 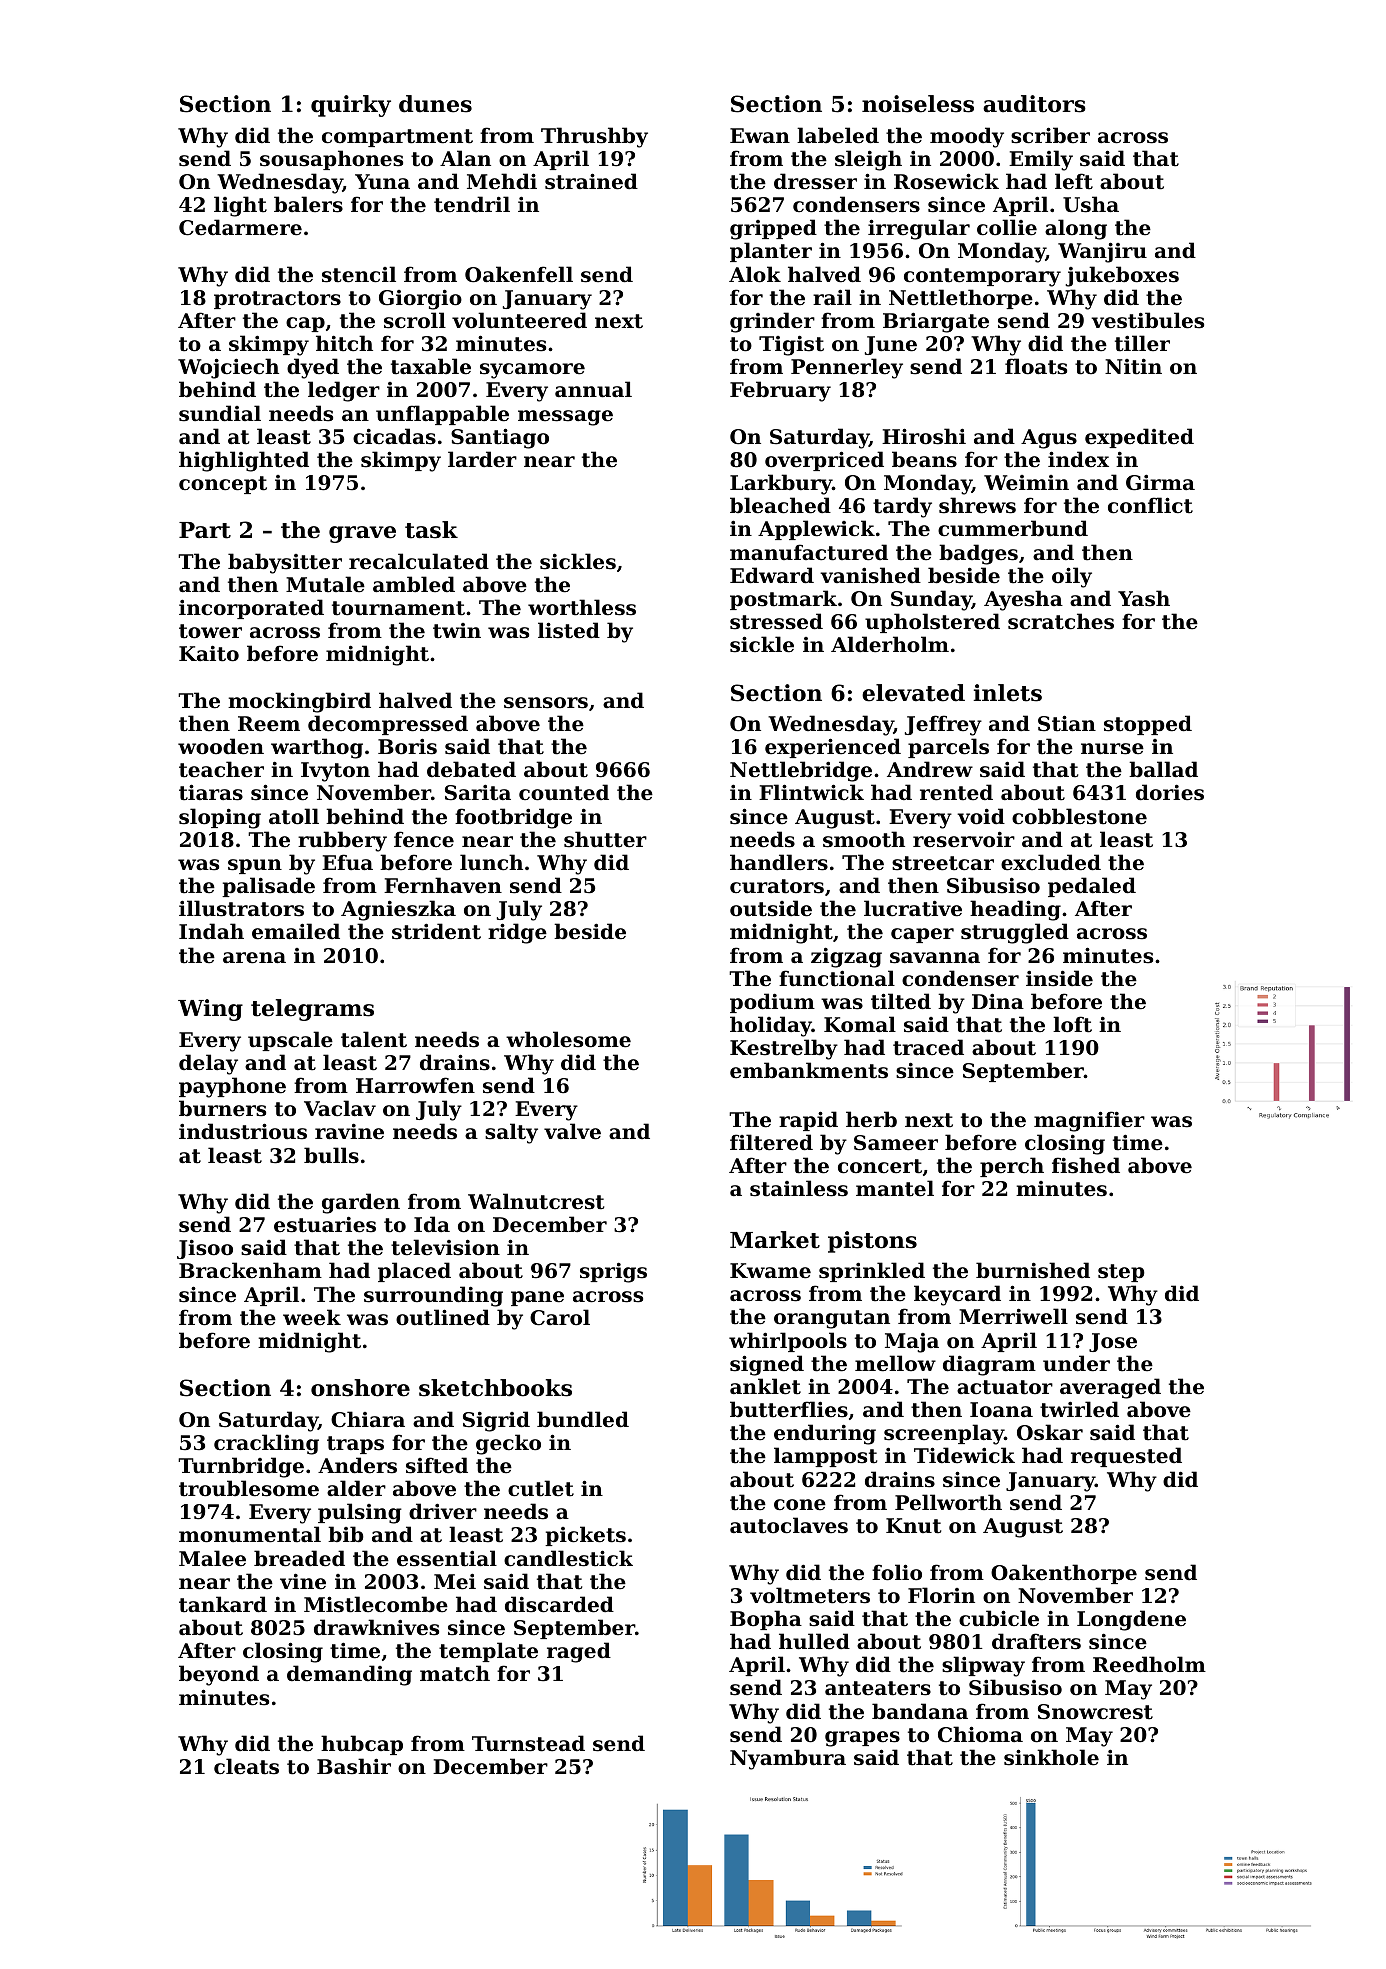 I want to click on rapid, so click(x=808, y=1121).
